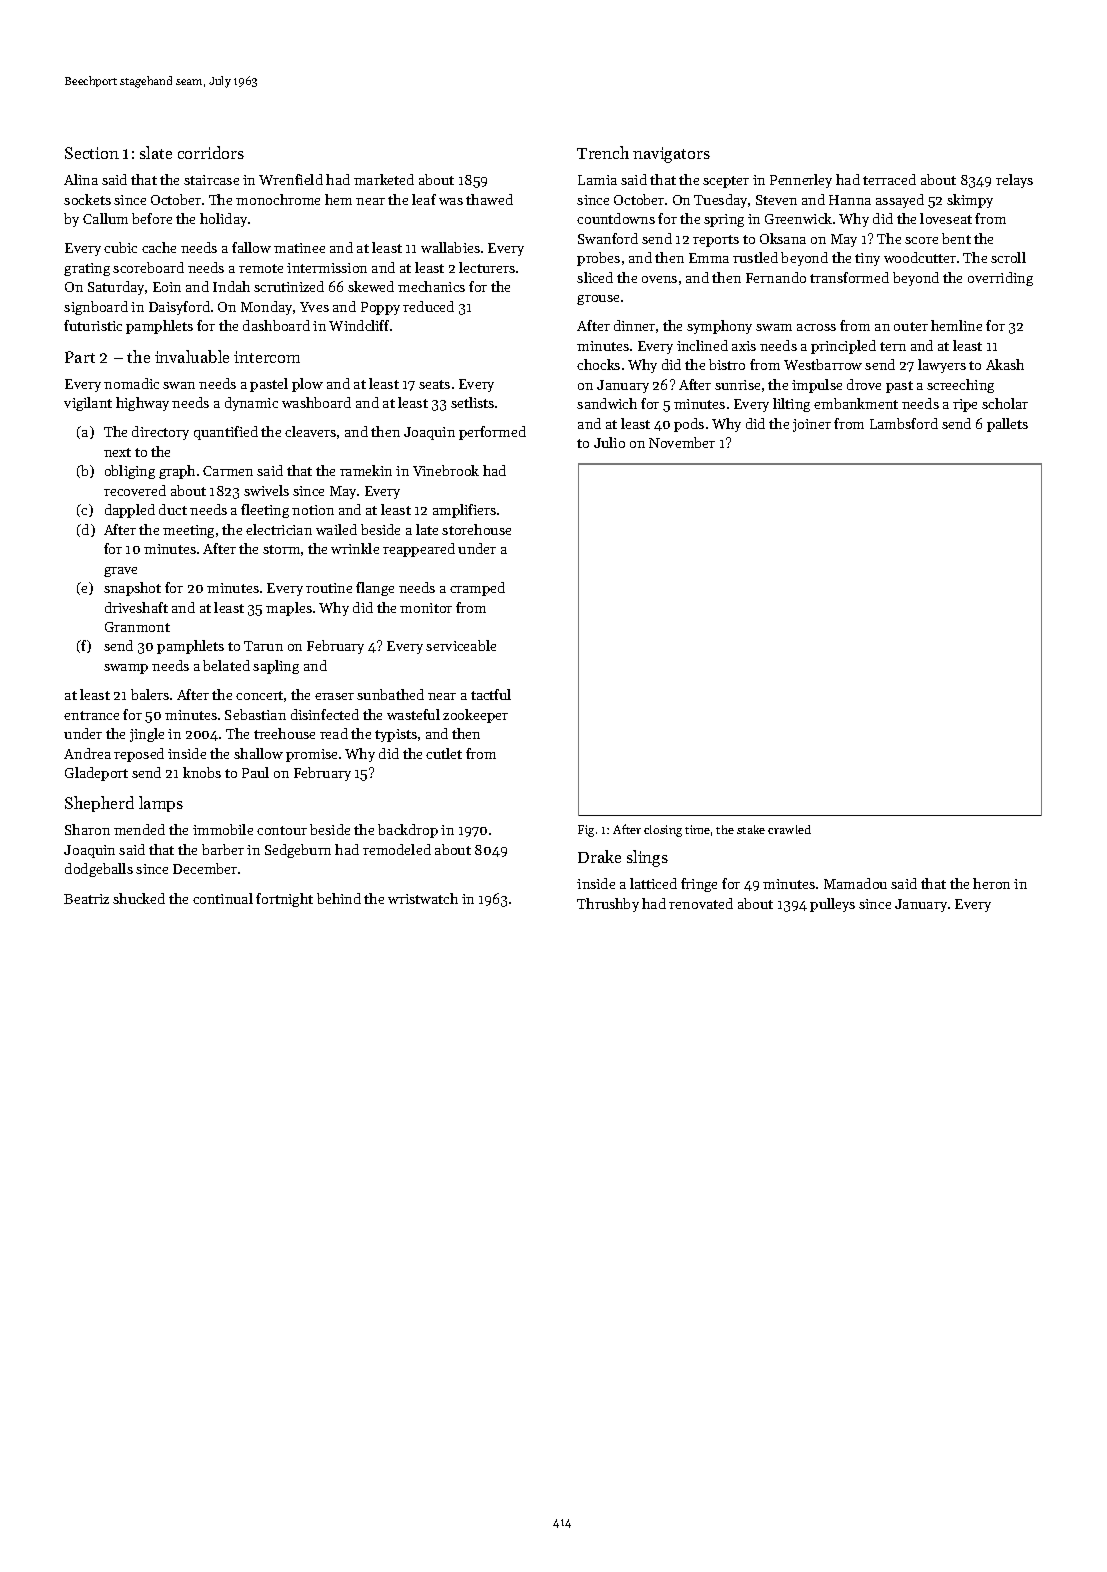 The image size is (1107, 1572). I want to click on before, so click(152, 218).
